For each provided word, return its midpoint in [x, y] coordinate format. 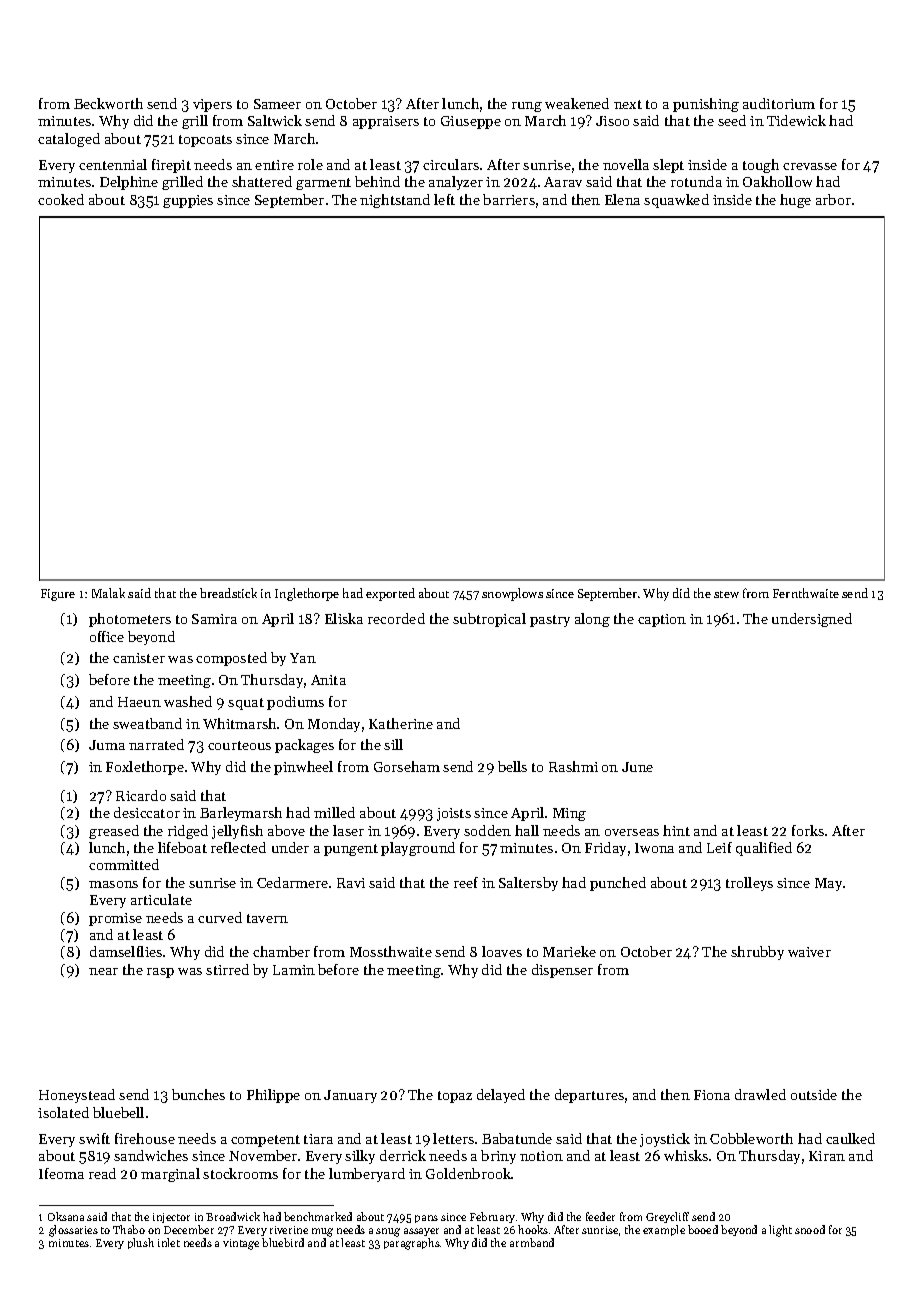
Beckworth [108, 103]
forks [808, 830]
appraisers [386, 122]
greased [114, 832]
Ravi [351, 883]
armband [532, 1242]
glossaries [73, 1231]
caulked [850, 1138]
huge [795, 201]
